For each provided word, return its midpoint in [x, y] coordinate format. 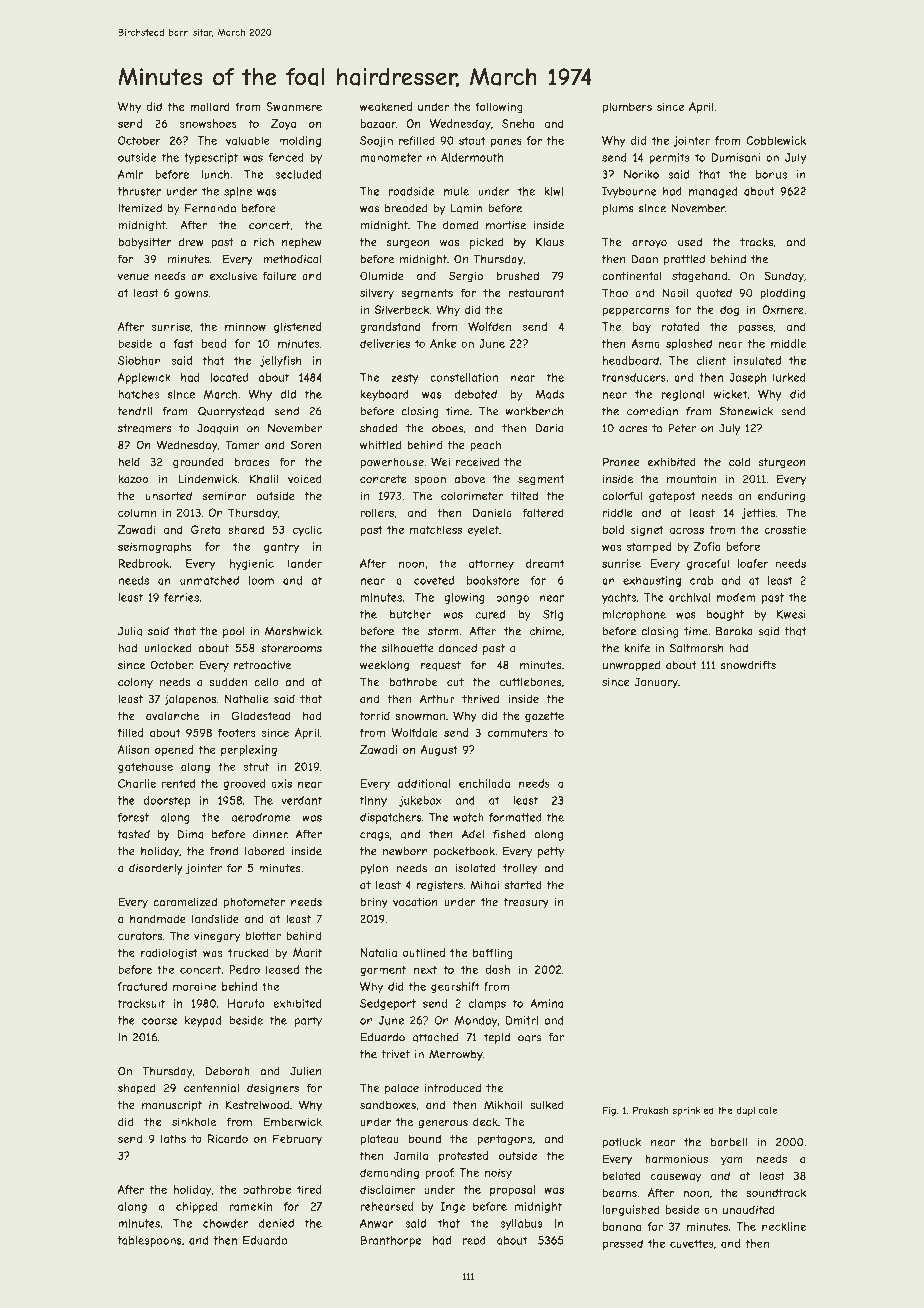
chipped [197, 1207]
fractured [142, 986]
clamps [487, 1004]
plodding [783, 294]
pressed [622, 1244]
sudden [228, 682]
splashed [689, 344]
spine [238, 192]
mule [456, 191]
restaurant [536, 293]
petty [550, 852]
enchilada [484, 783]
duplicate [756, 1111]
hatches [138, 394]
